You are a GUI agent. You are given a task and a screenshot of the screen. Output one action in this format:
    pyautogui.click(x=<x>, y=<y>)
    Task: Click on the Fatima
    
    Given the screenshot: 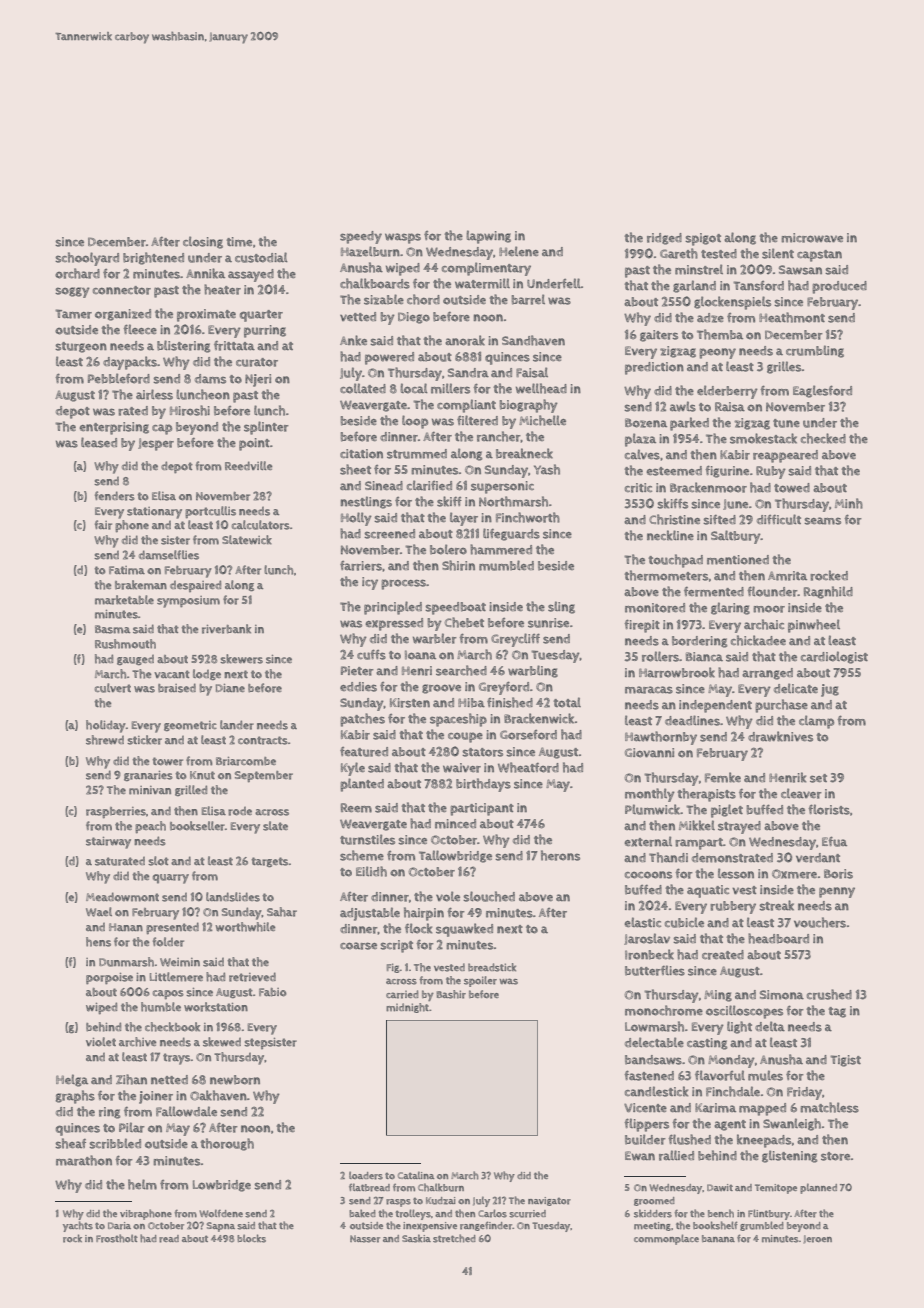 What is the action you would take?
    pyautogui.click(x=127, y=570)
